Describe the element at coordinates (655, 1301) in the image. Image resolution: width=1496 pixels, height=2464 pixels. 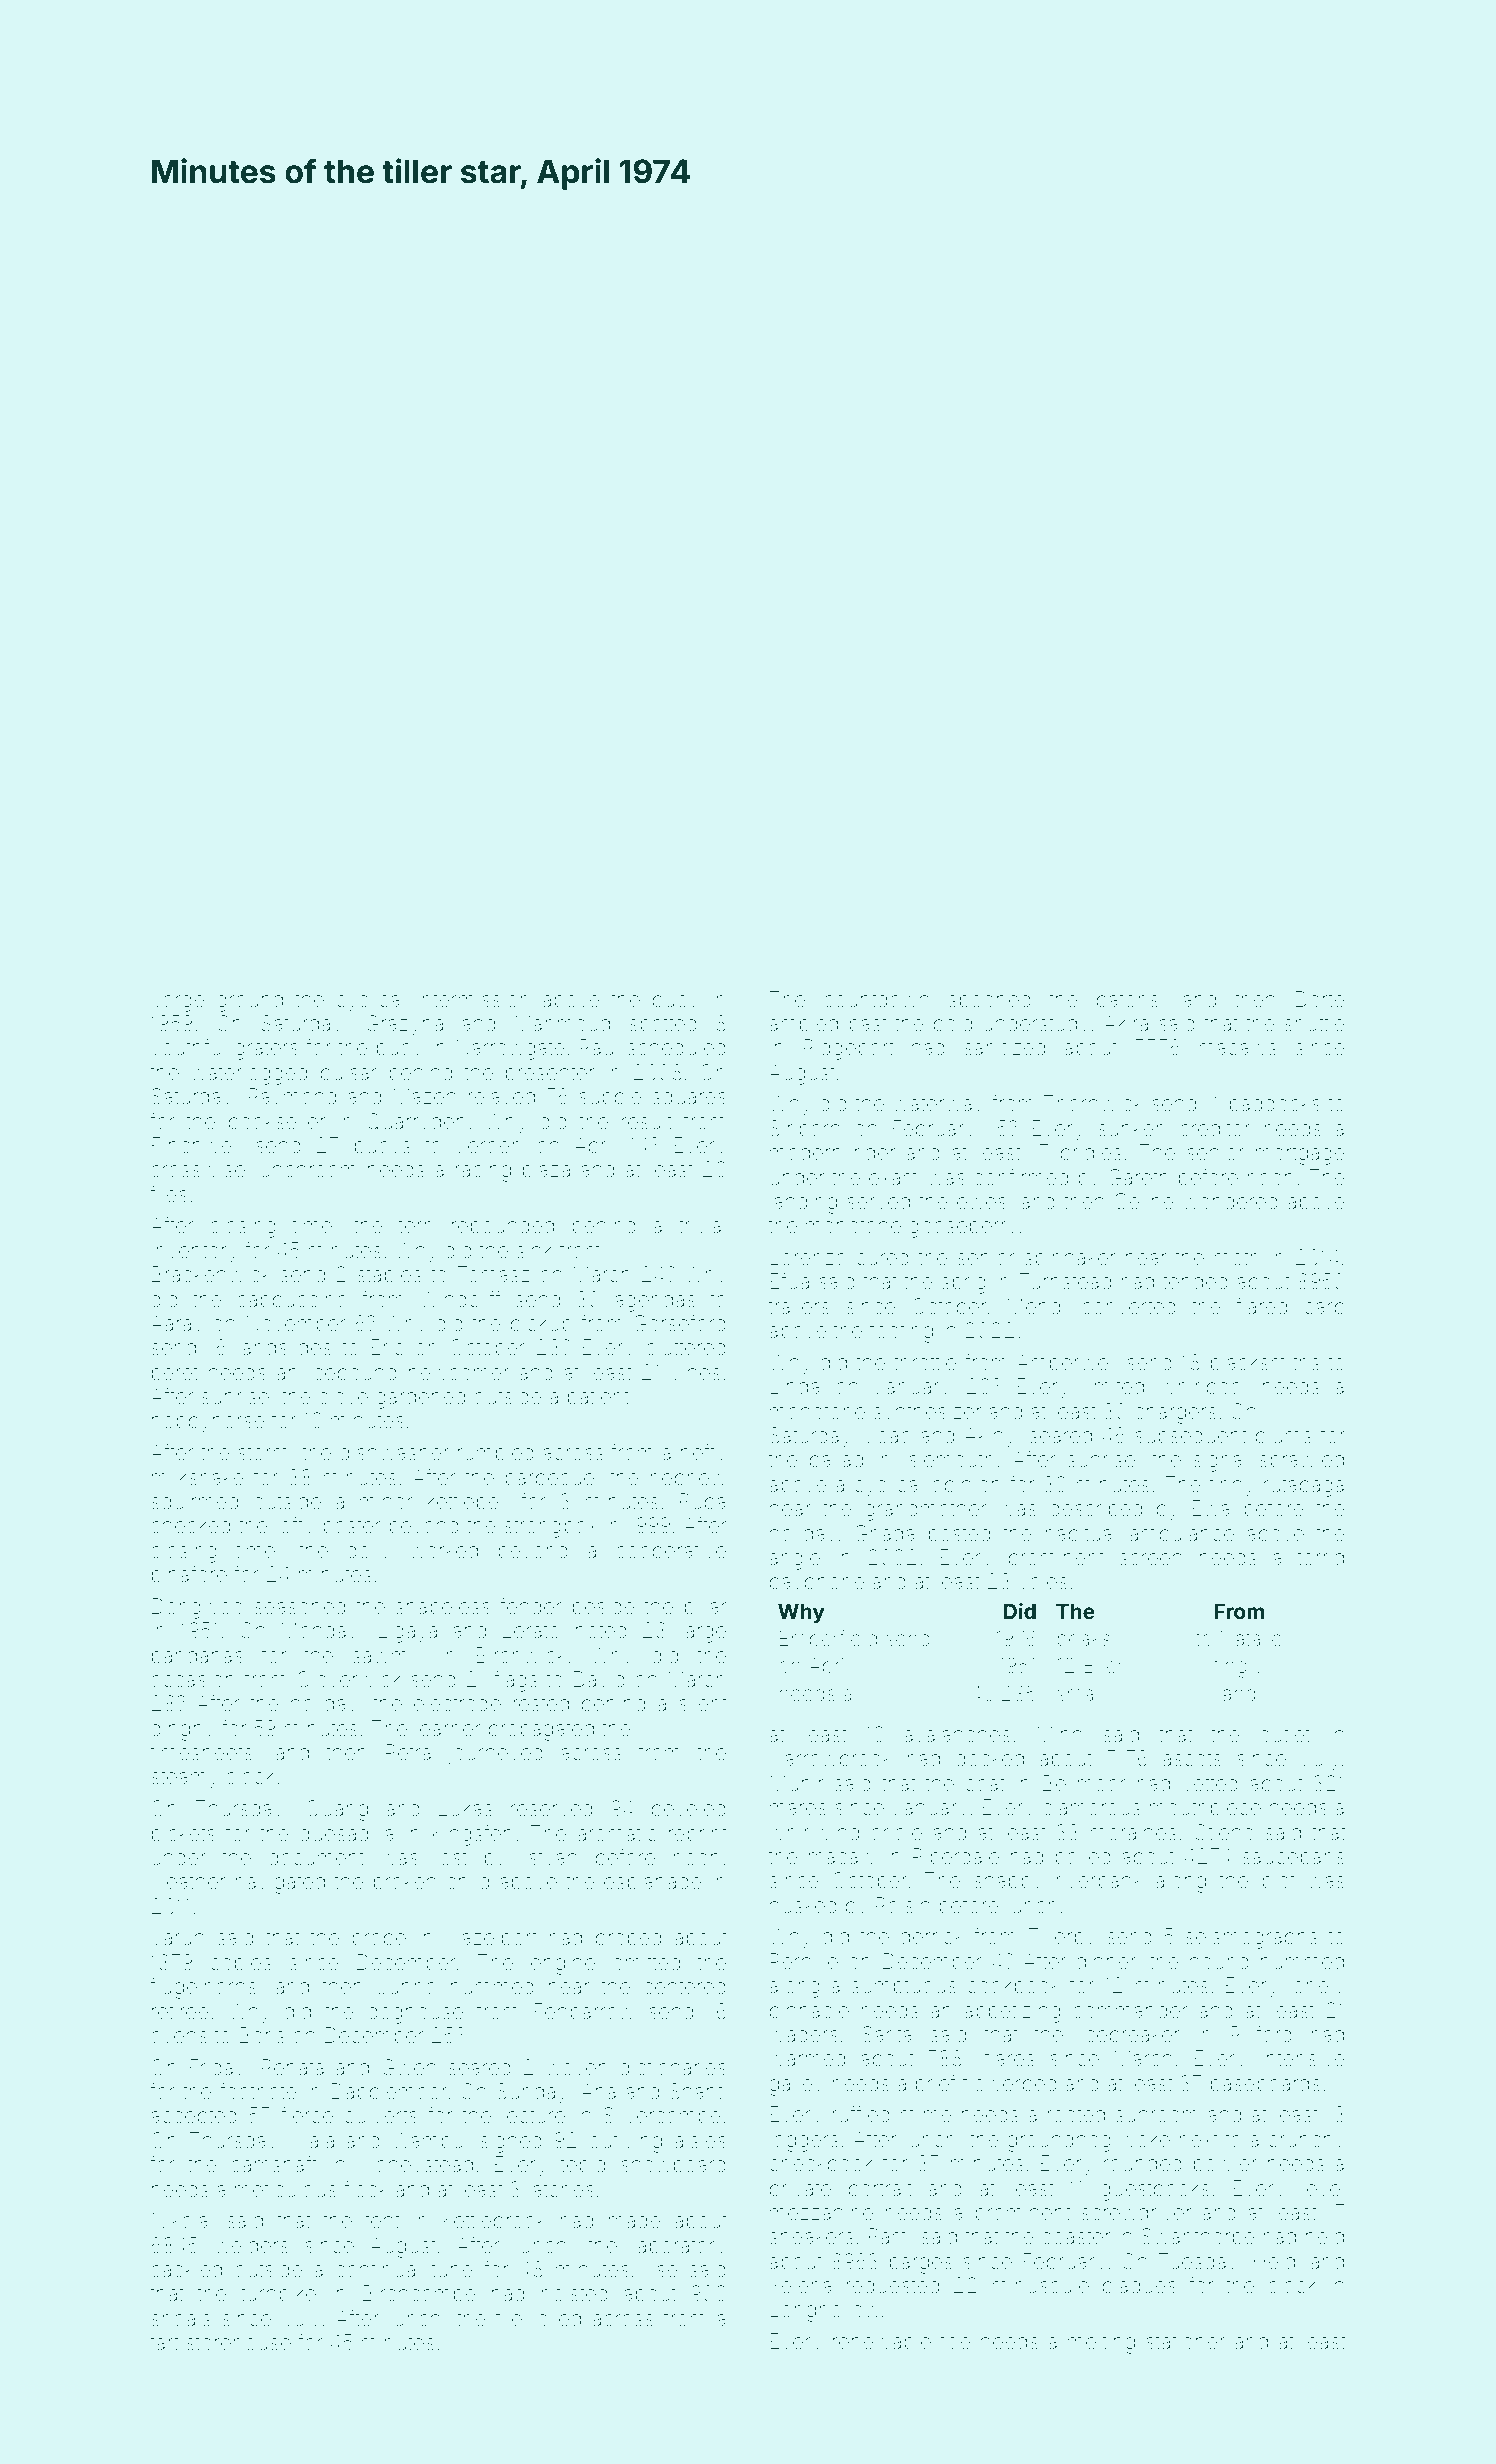
I see `agendas` at that location.
